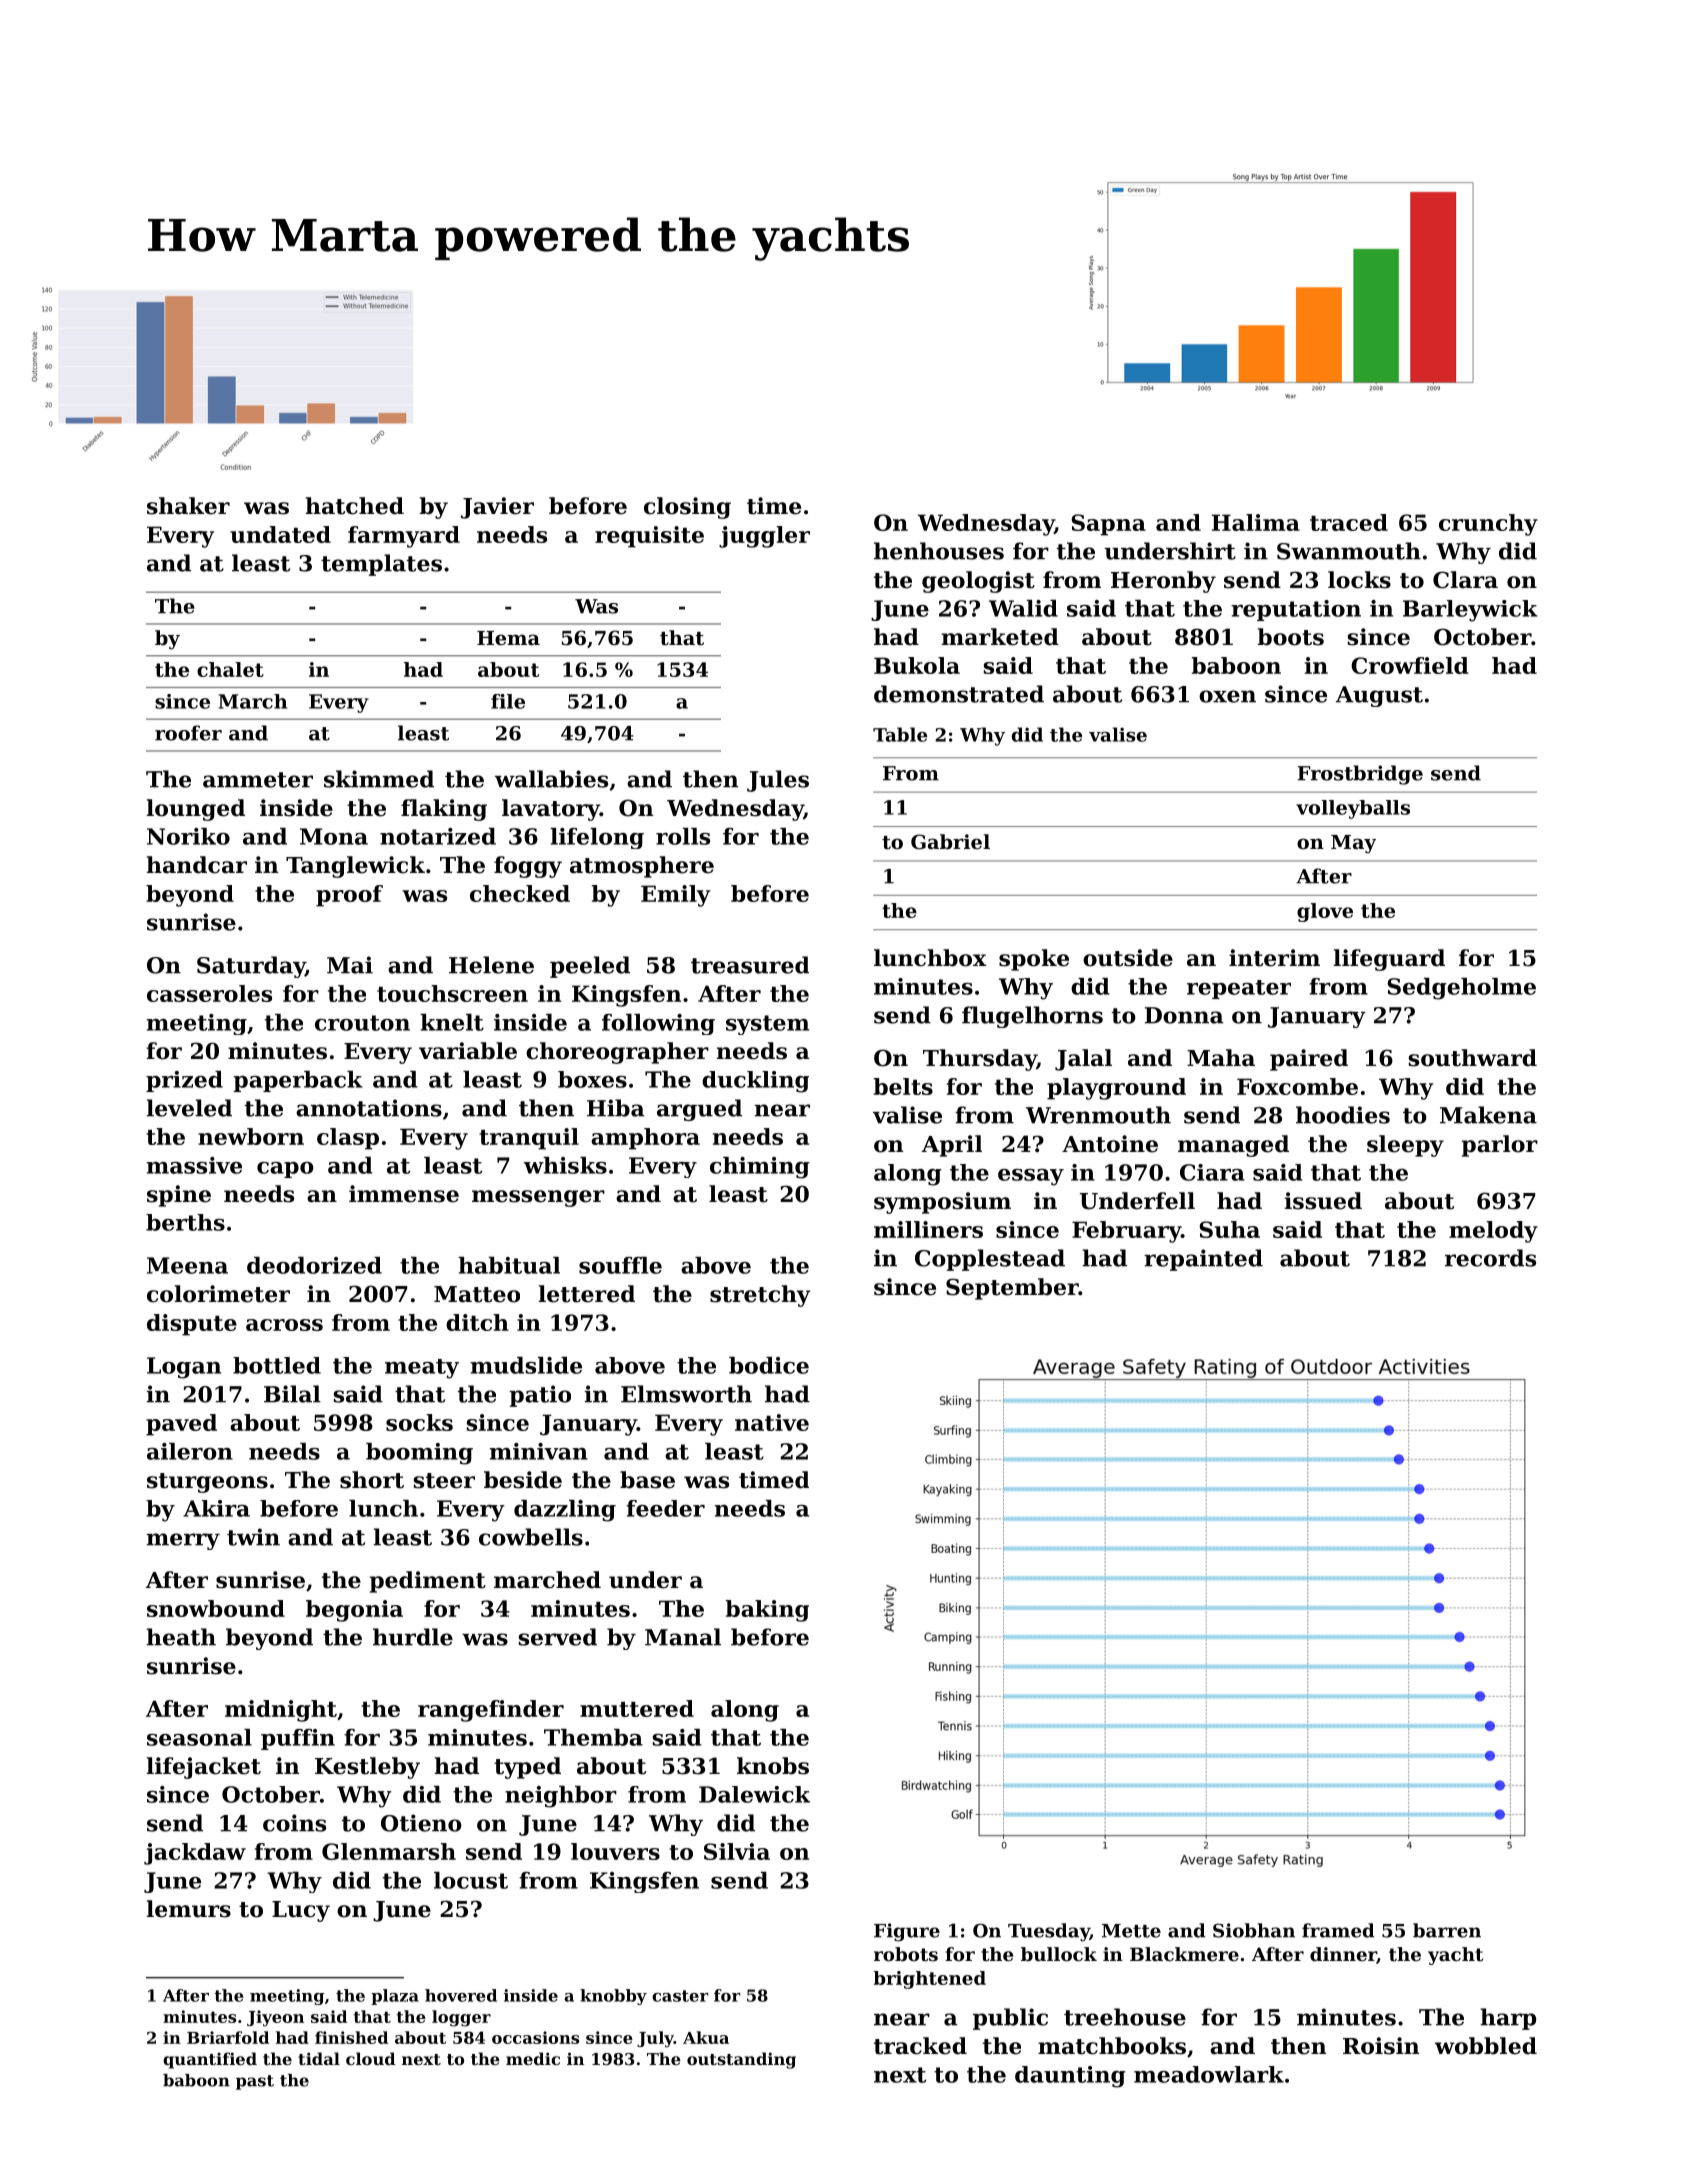  Describe the element at coordinates (778, 781) in the screenshot. I see `Jules` at that location.
